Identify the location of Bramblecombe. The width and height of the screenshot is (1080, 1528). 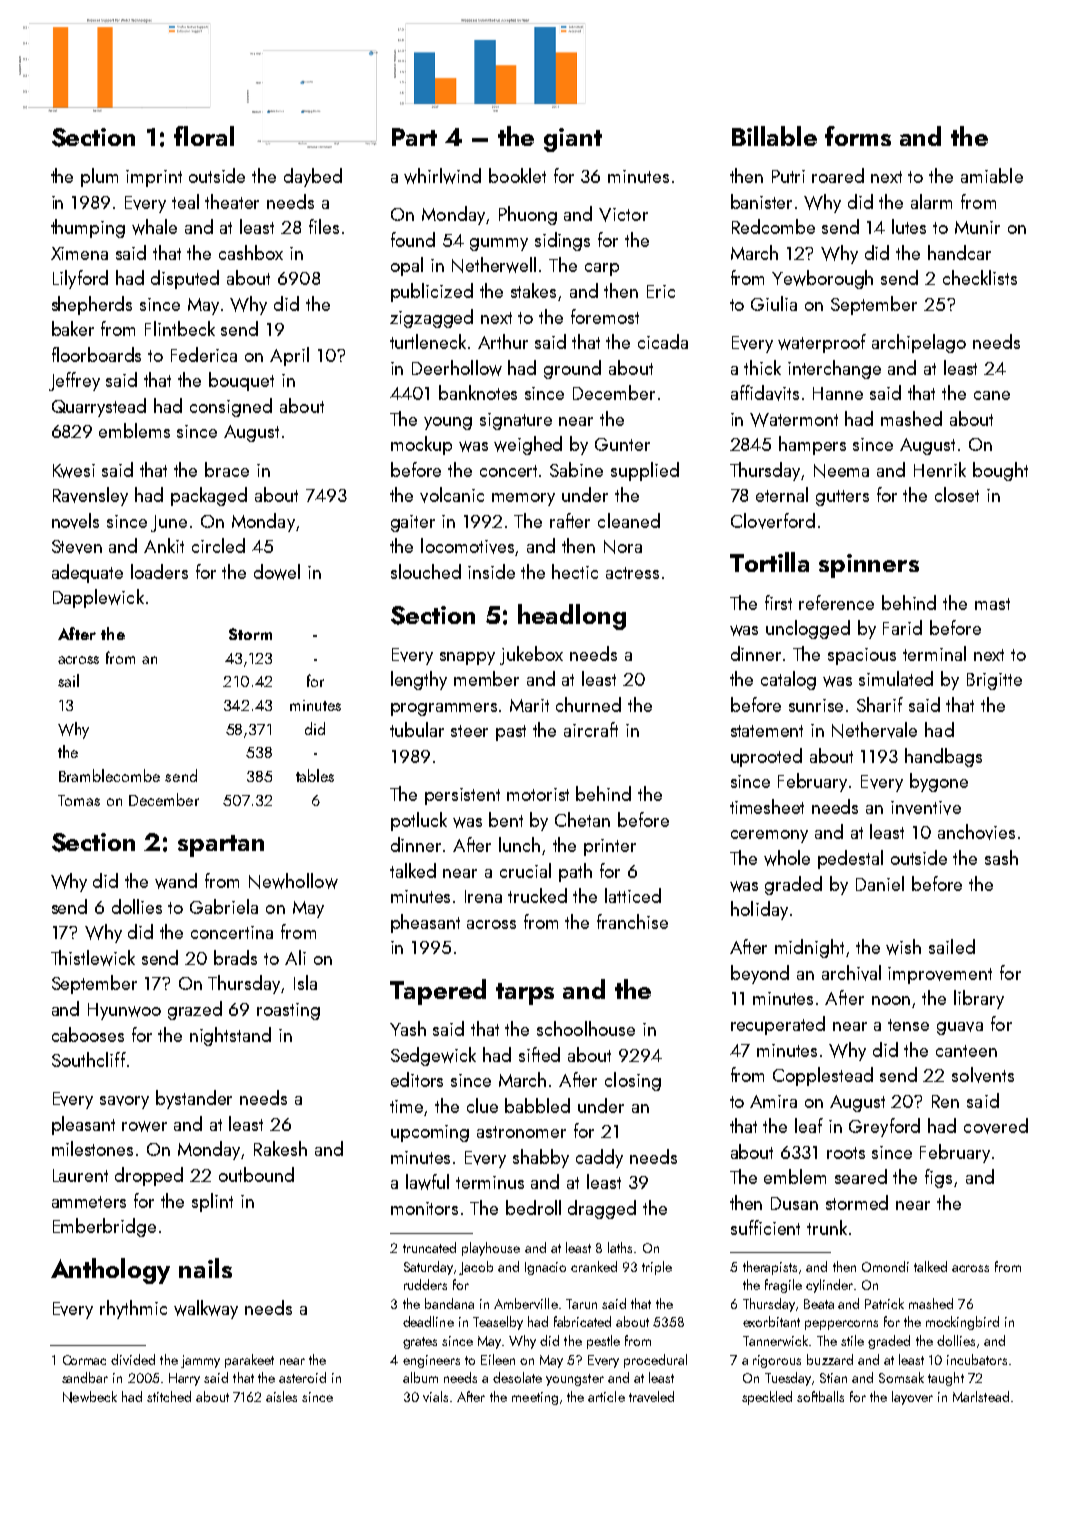
(109, 775).
